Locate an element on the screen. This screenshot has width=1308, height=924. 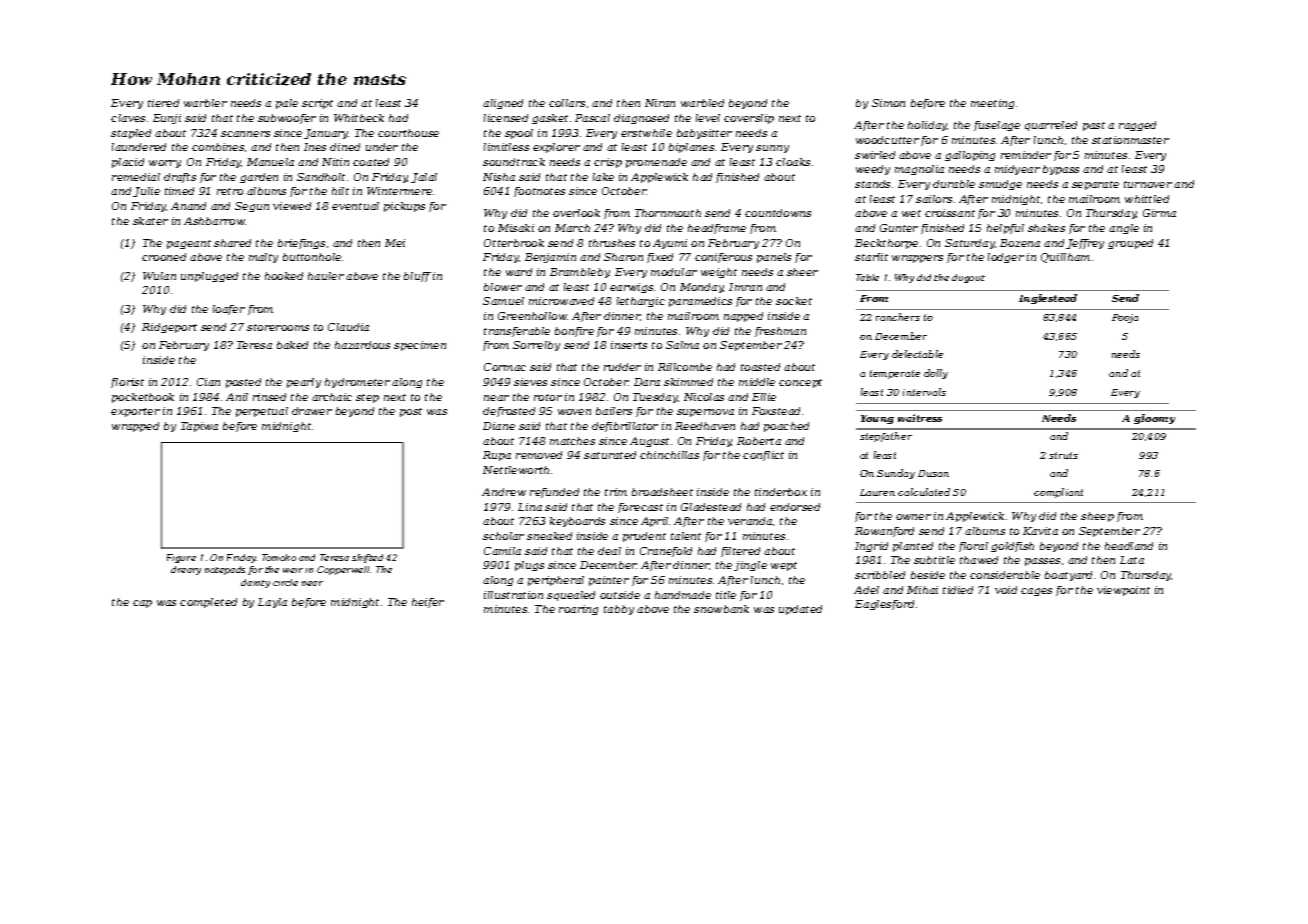
tabby is located at coordinates (619, 610).
